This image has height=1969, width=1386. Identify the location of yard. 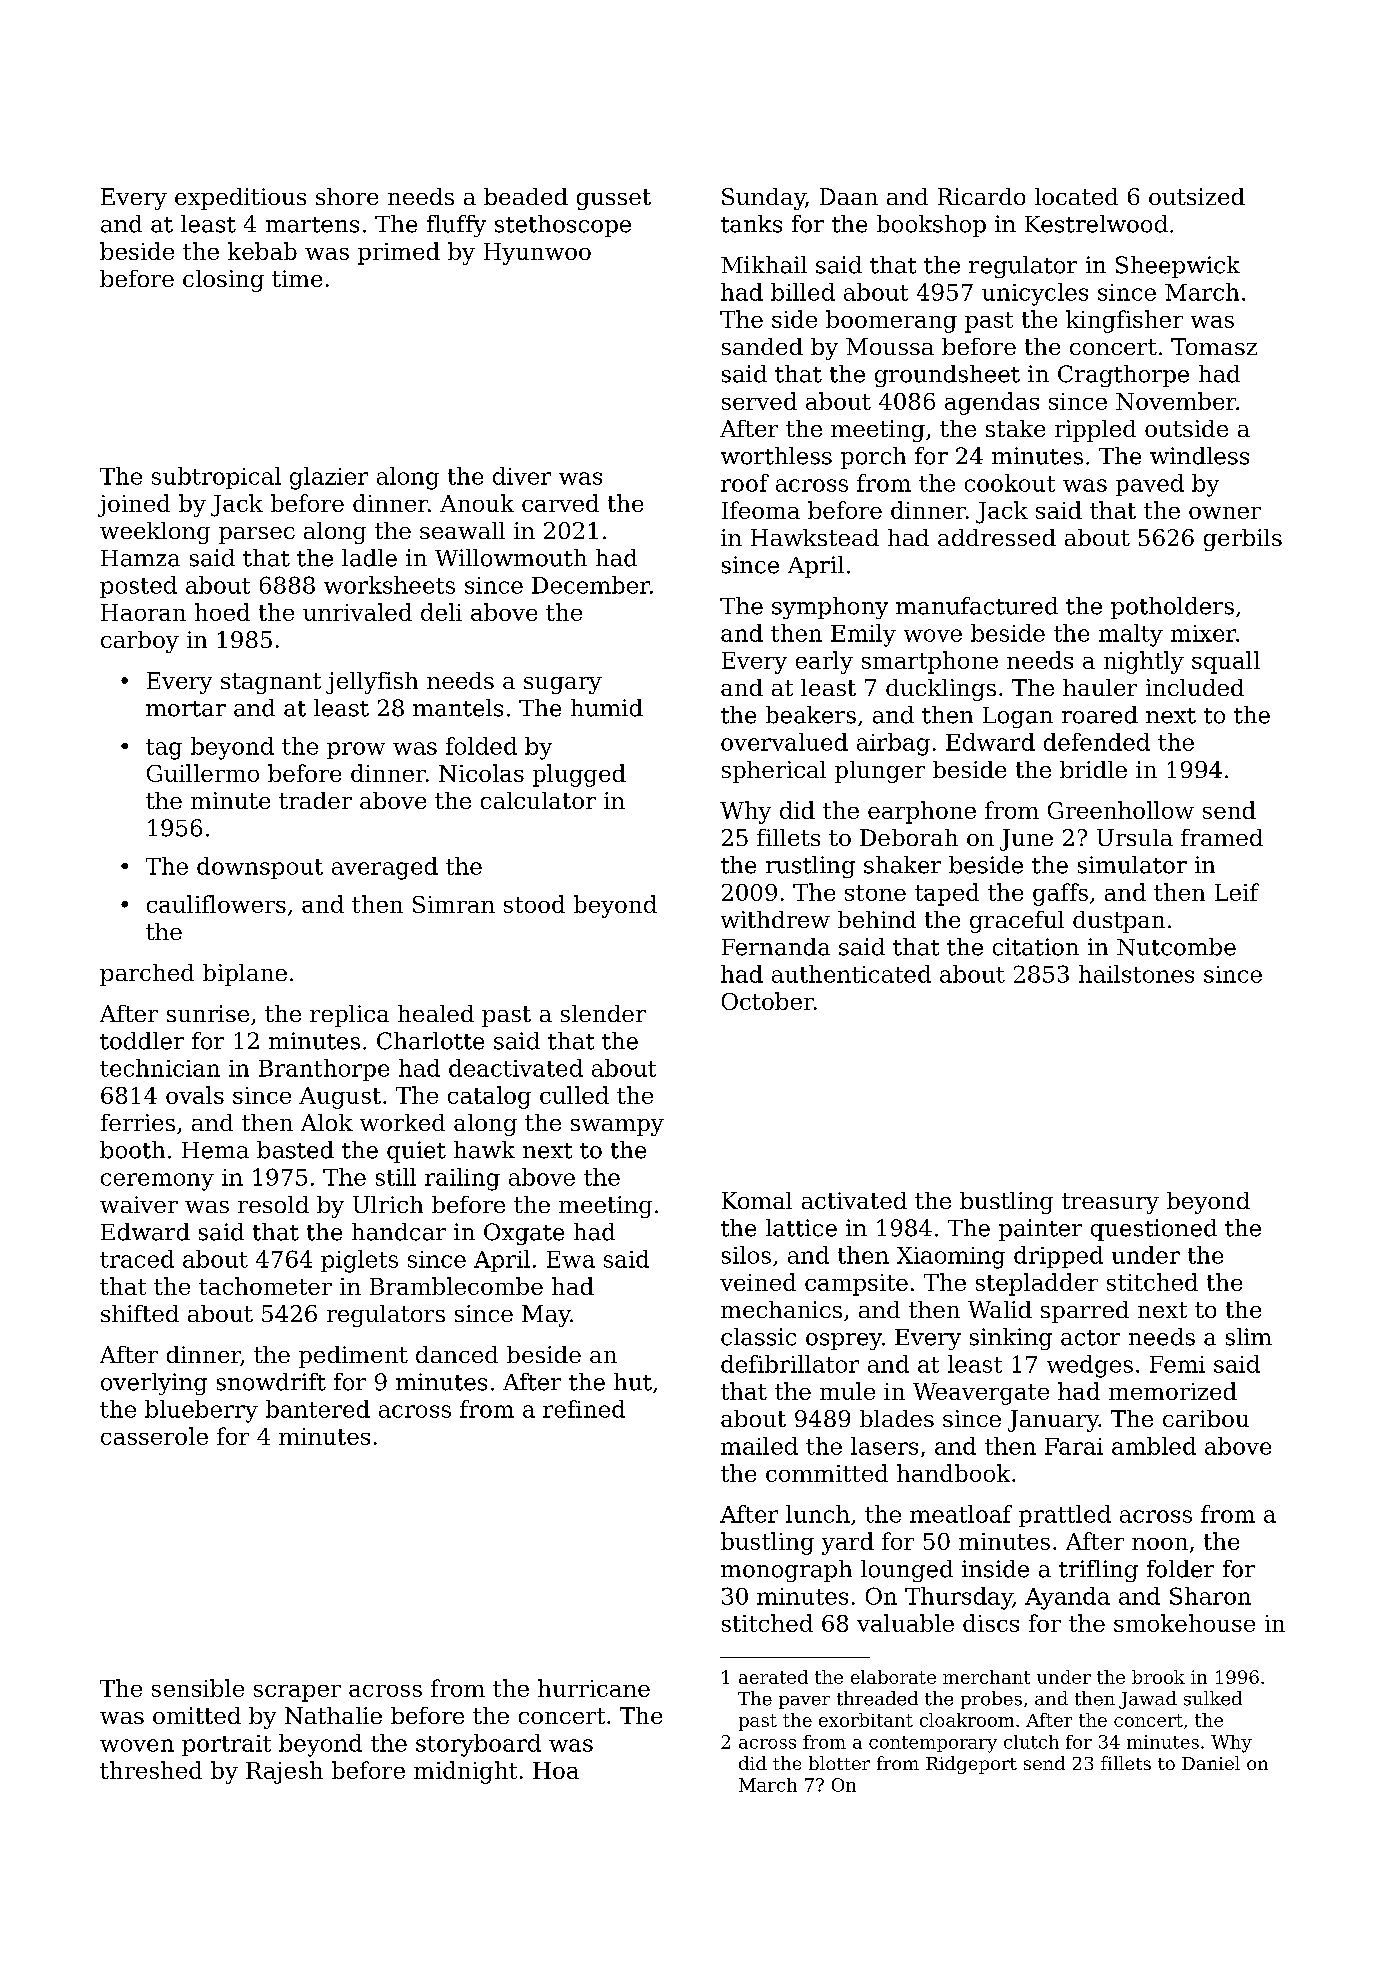
(848, 1543).
